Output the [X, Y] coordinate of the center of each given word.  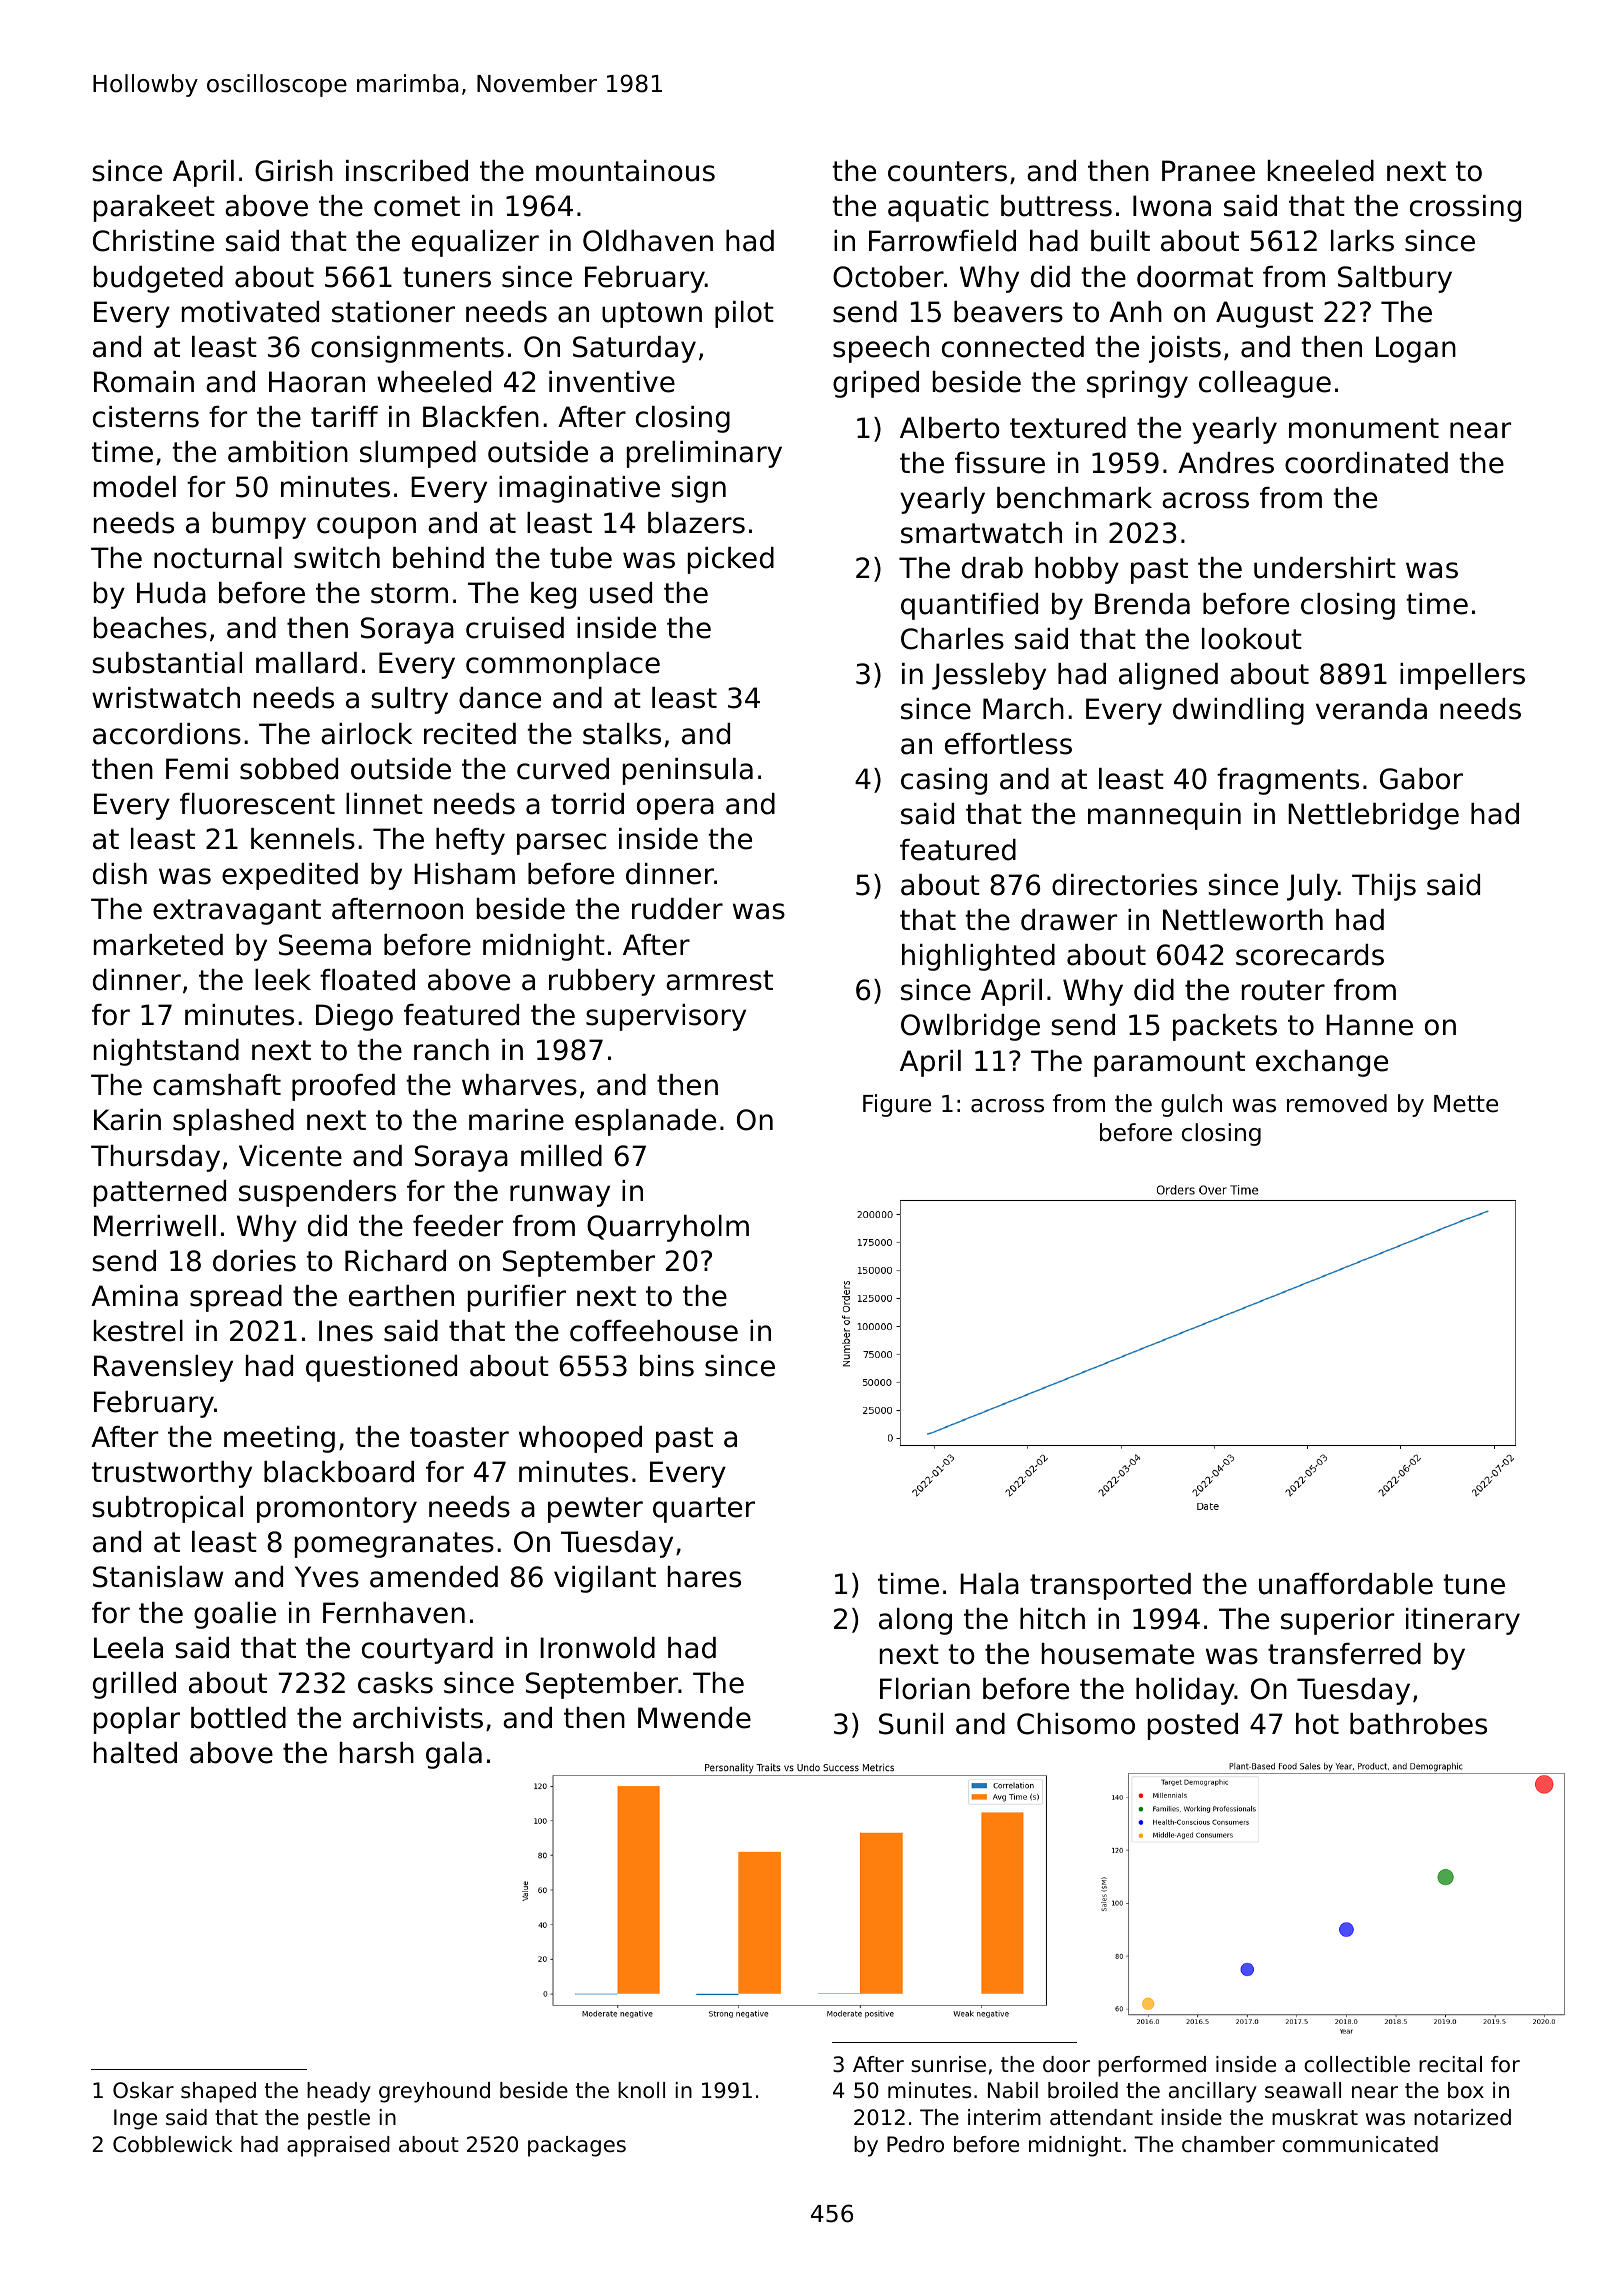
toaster [459, 1437]
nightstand [166, 1052]
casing [944, 781]
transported [1110, 1586]
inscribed [407, 171]
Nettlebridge [1373, 816]
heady [339, 2092]
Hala [989, 1584]
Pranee [1208, 171]
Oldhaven [648, 241]
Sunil [911, 1724]
